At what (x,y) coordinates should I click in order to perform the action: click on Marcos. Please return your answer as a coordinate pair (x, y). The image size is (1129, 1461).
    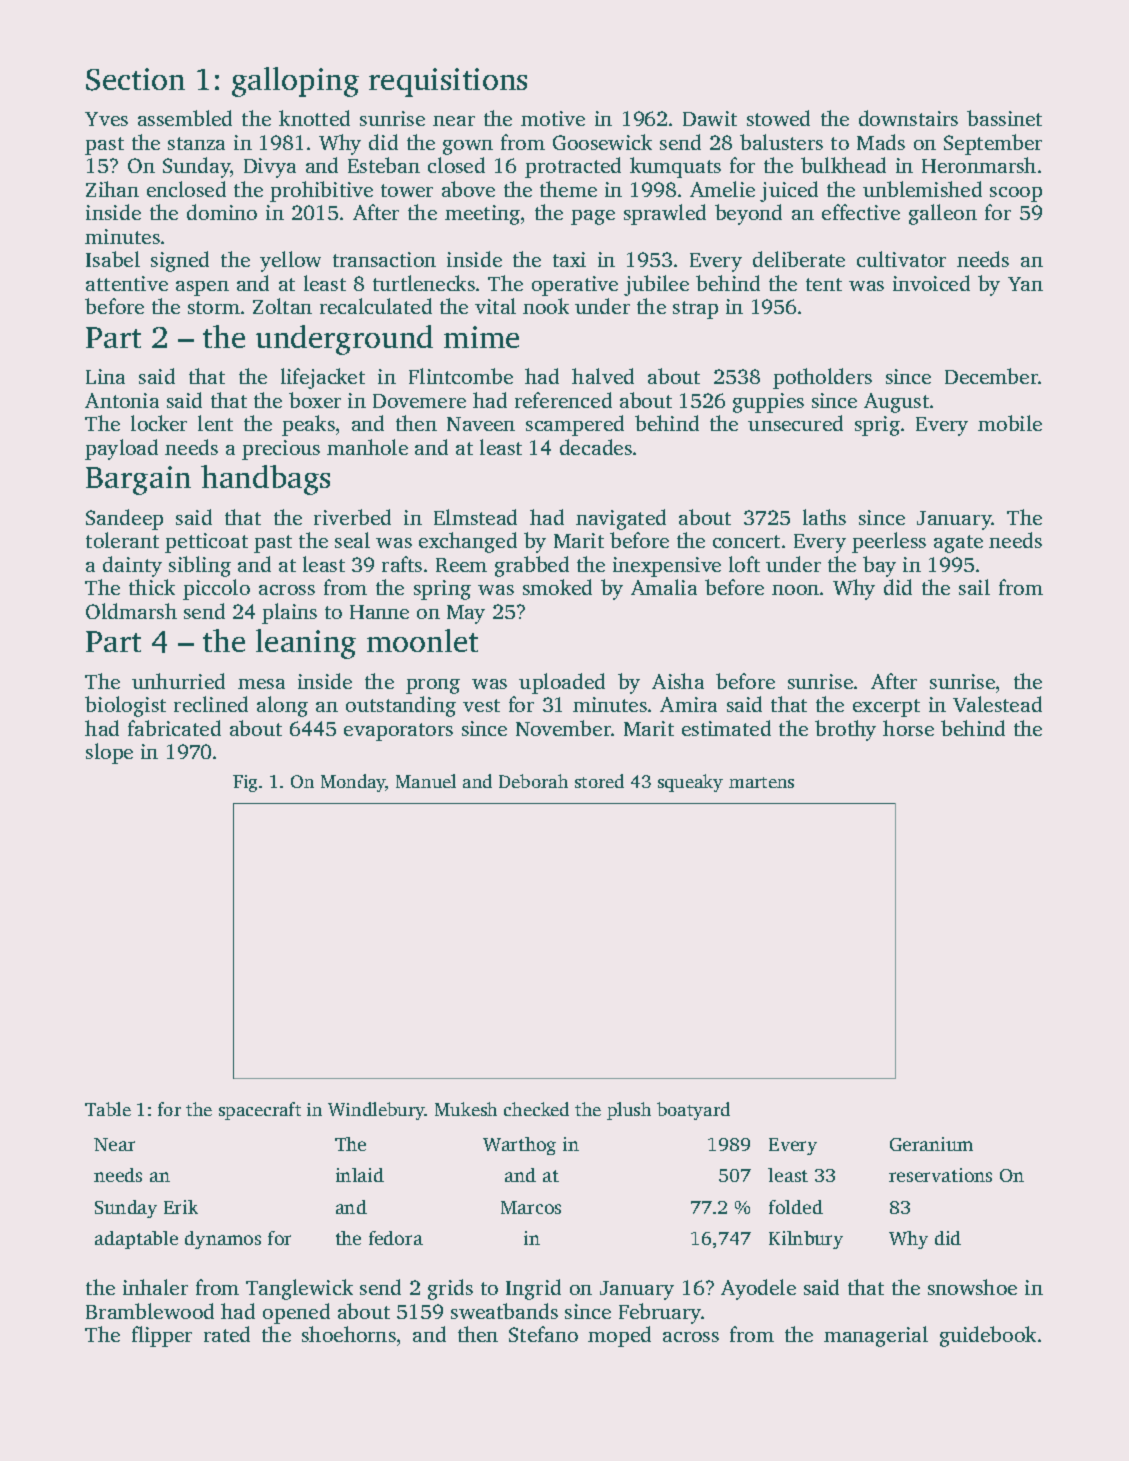
    Looking at the image, I should click on (531, 1207).
